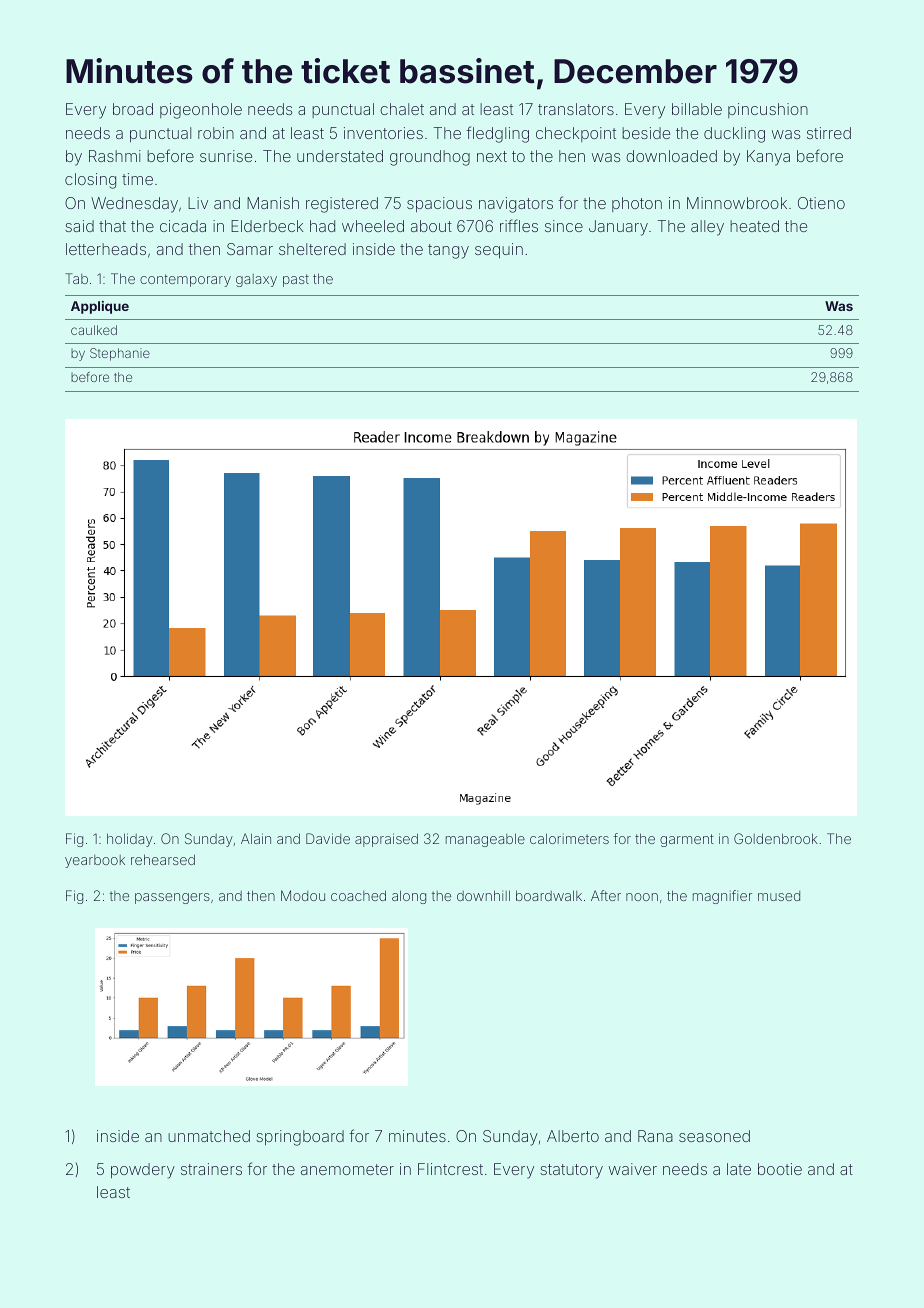 The height and width of the screenshot is (1308, 924). What do you see at coordinates (130, 840) in the screenshot?
I see `holiday` at bounding box center [130, 840].
